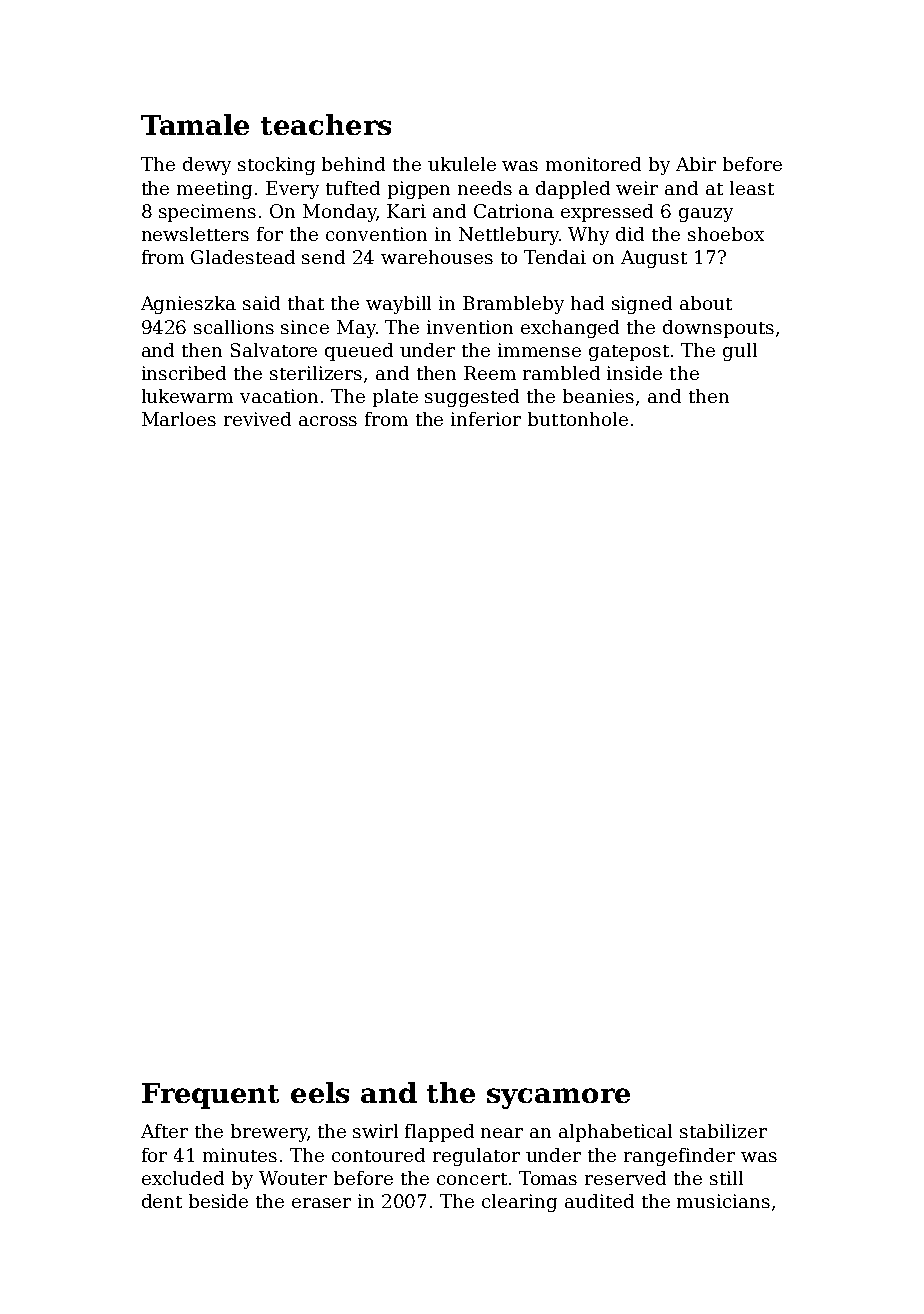 The height and width of the screenshot is (1314, 924). Describe the element at coordinates (726, 234) in the screenshot. I see `shoebox` at that location.
